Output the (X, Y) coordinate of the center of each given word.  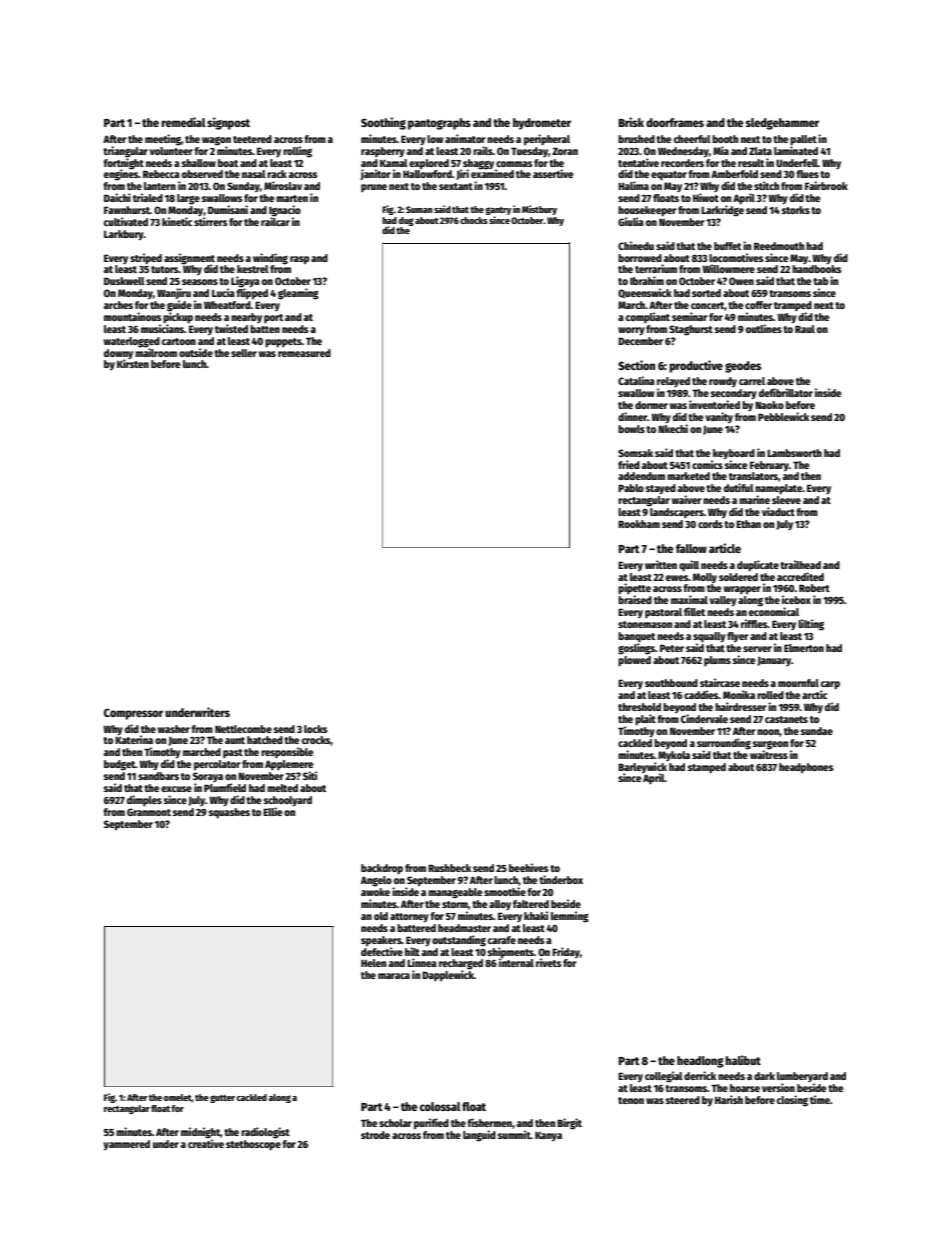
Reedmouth (779, 246)
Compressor (133, 714)
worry (631, 331)
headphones (806, 768)
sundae (817, 731)
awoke (375, 892)
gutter (222, 1099)
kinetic (177, 221)
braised (635, 599)
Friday (566, 952)
